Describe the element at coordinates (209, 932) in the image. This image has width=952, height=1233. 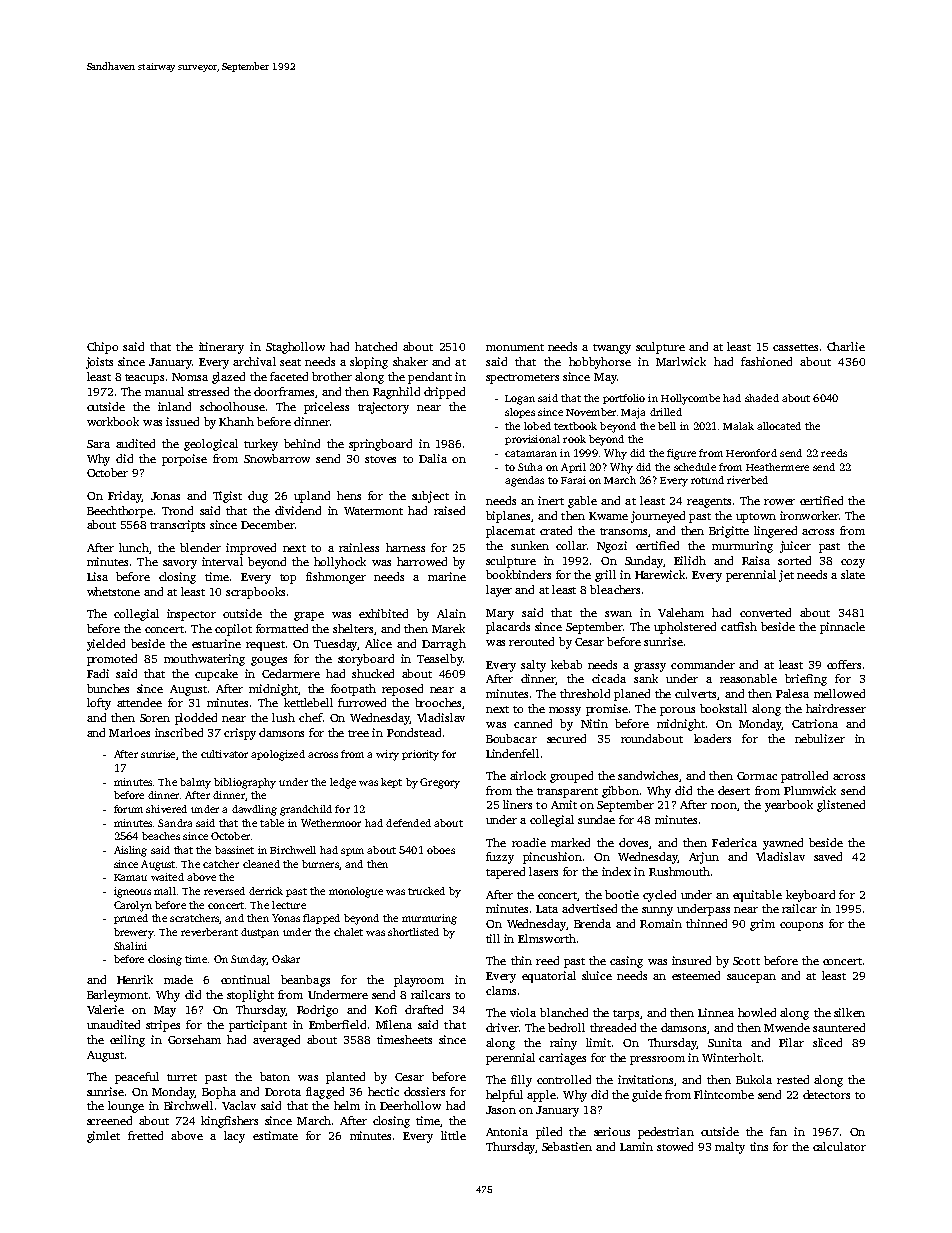
I see `reverberant` at that location.
